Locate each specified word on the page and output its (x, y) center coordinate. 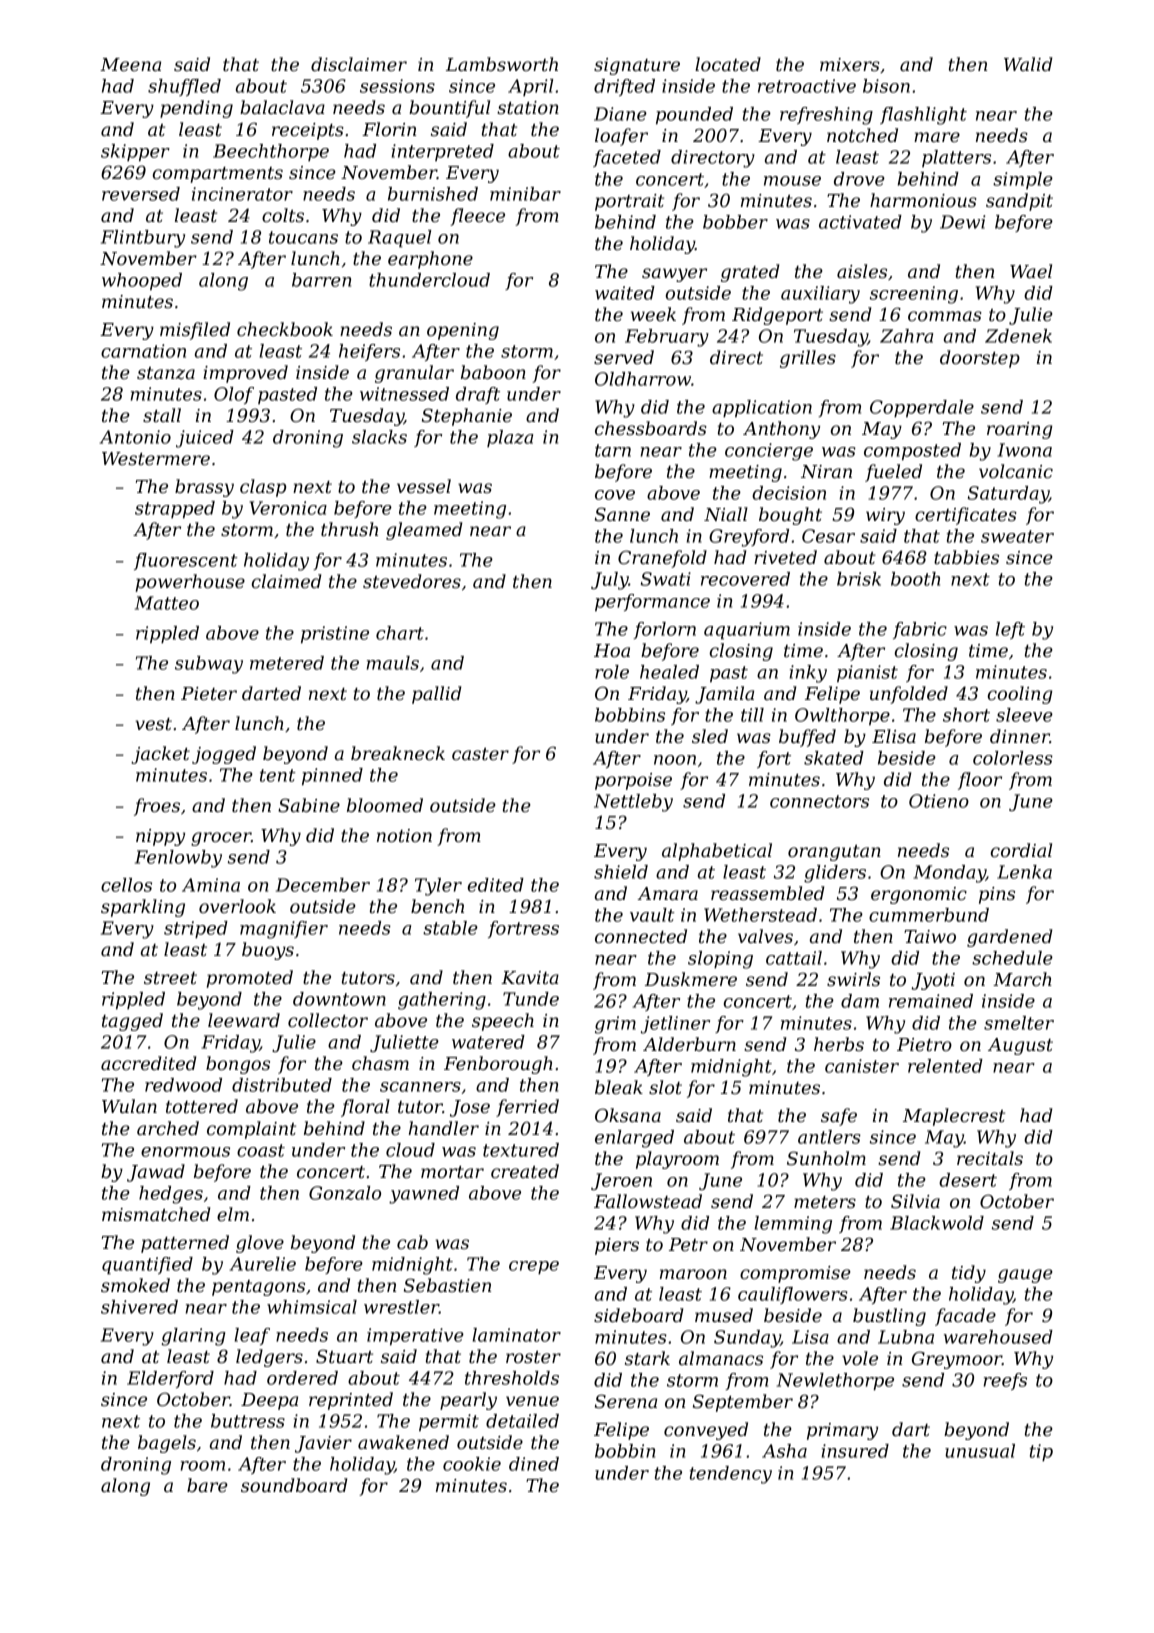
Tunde (531, 999)
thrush (349, 529)
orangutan (834, 853)
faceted (627, 158)
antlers (829, 1137)
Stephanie (467, 417)
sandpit (1019, 202)
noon (675, 760)
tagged (132, 1022)
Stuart (344, 1356)
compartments (218, 175)
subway (209, 665)
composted (912, 452)
